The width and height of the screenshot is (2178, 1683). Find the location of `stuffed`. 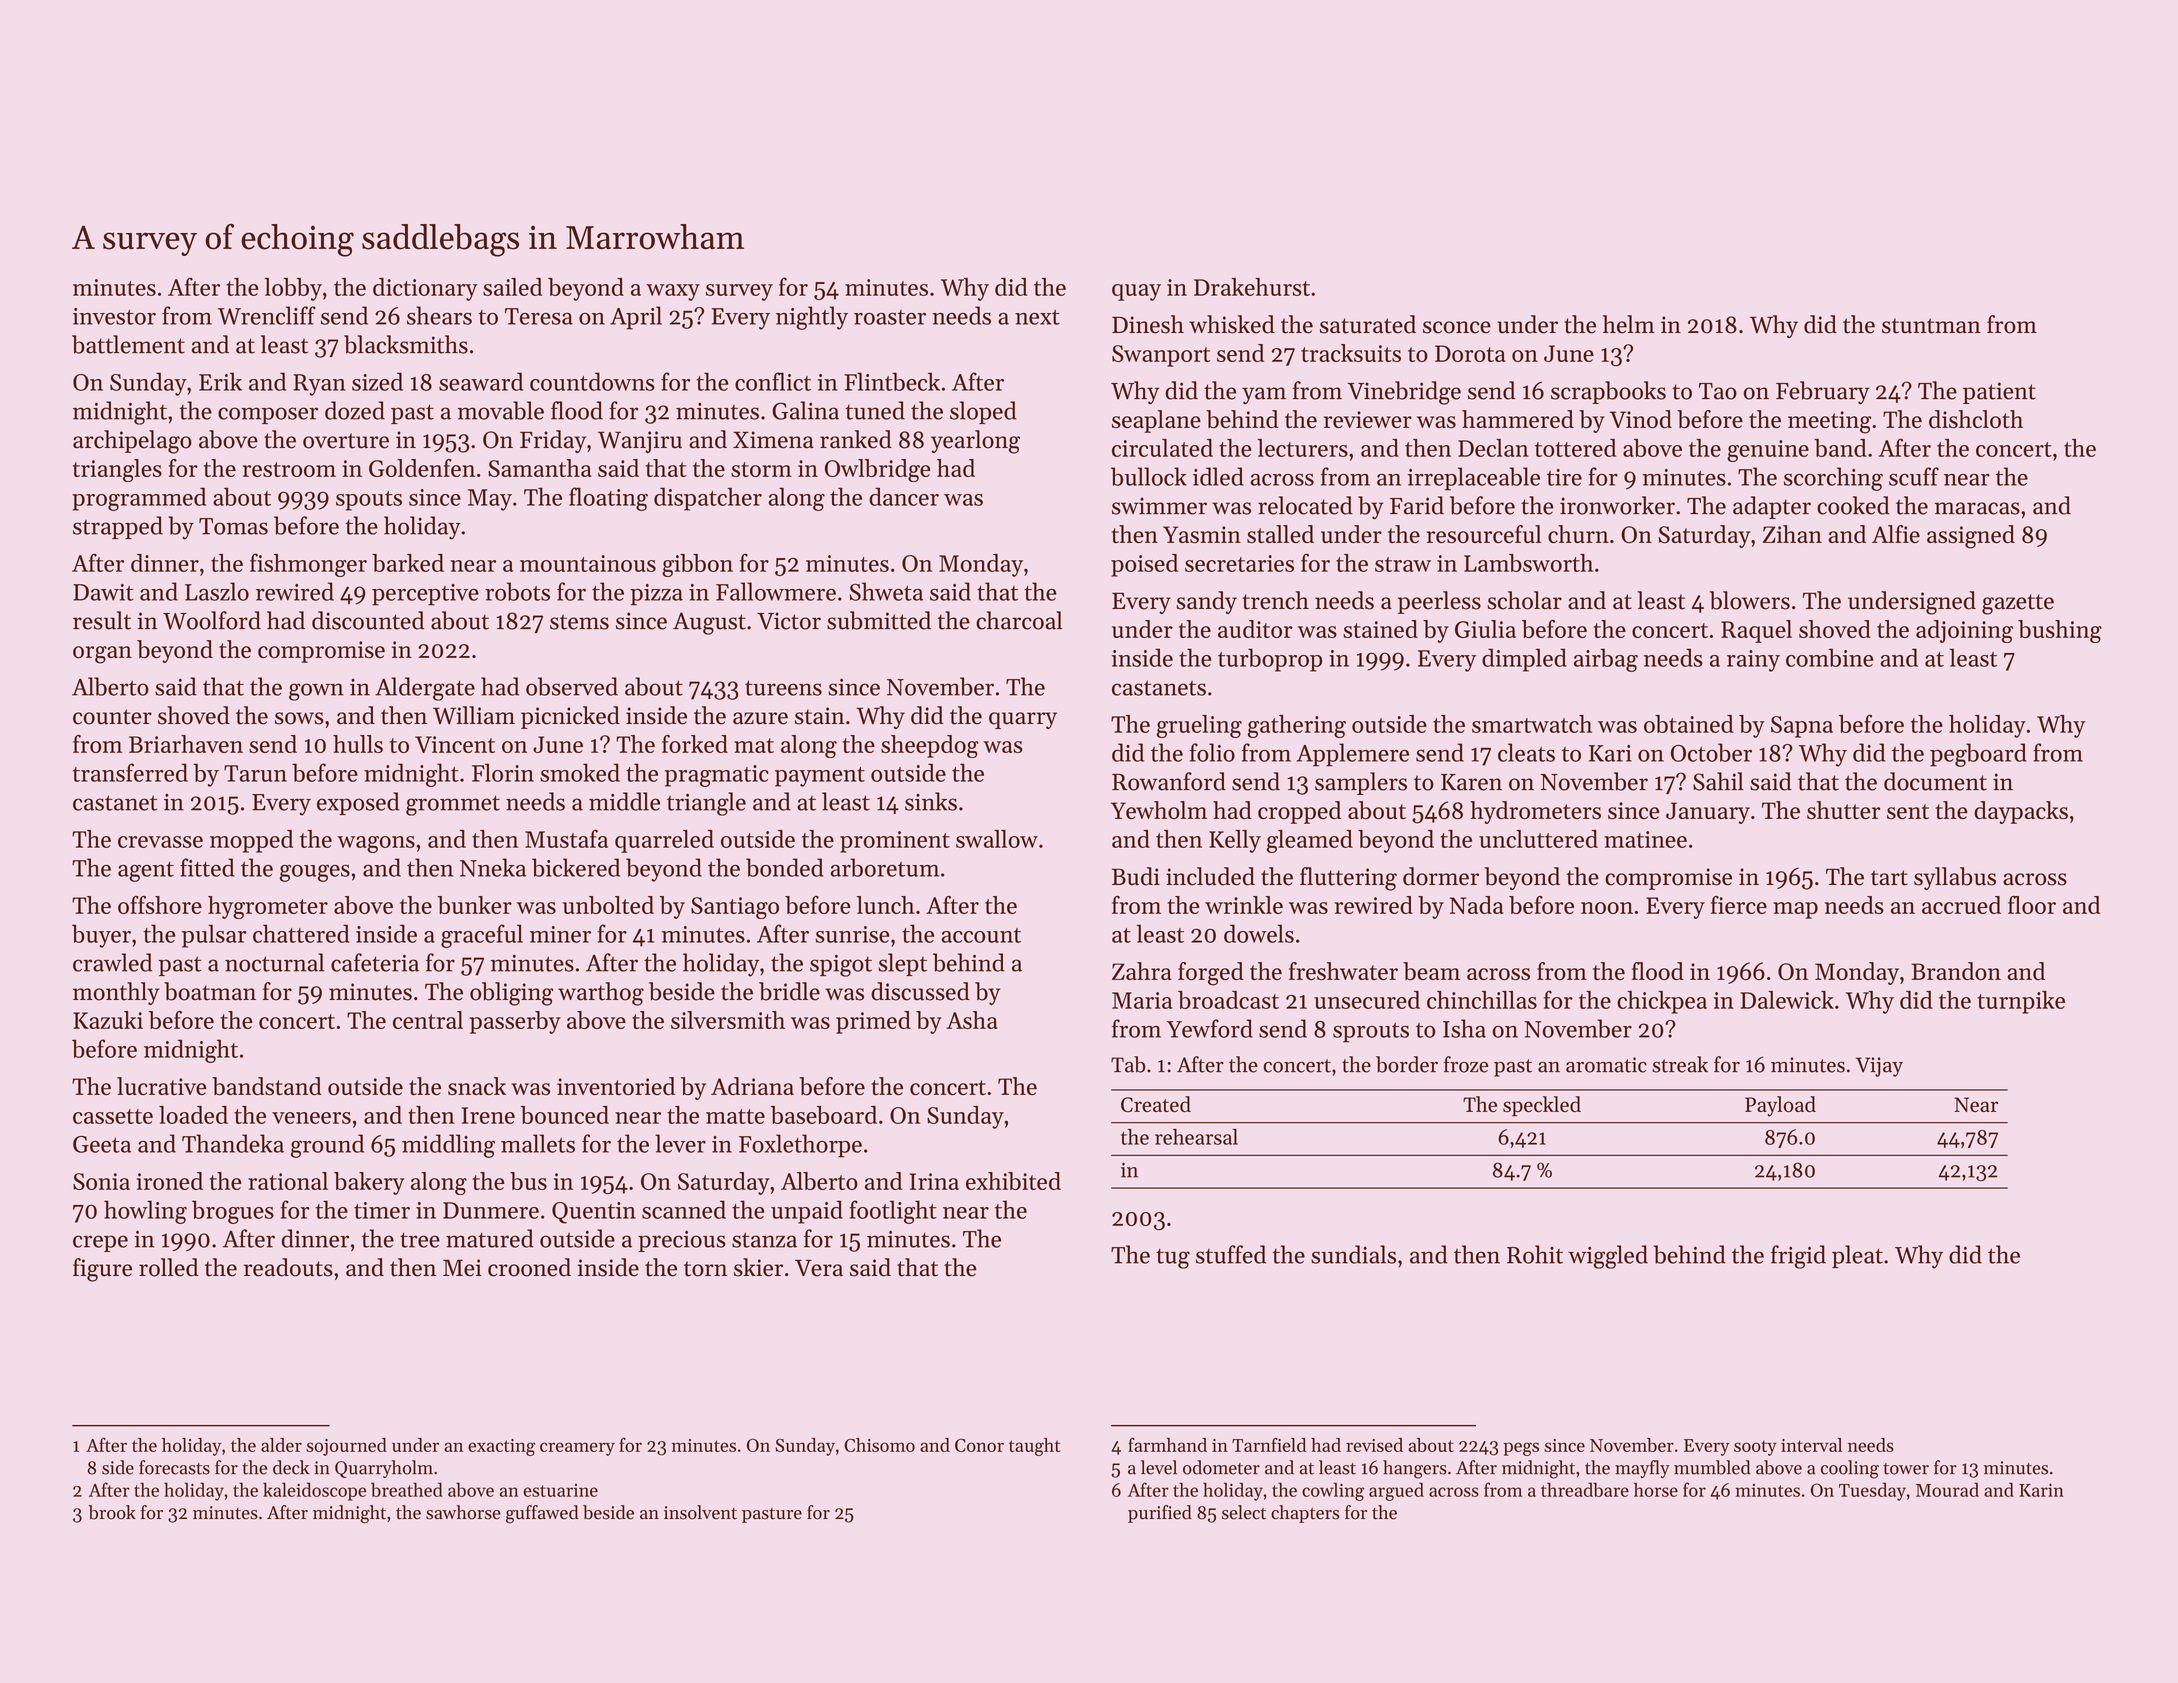

stuffed is located at coordinates (1231, 1254).
